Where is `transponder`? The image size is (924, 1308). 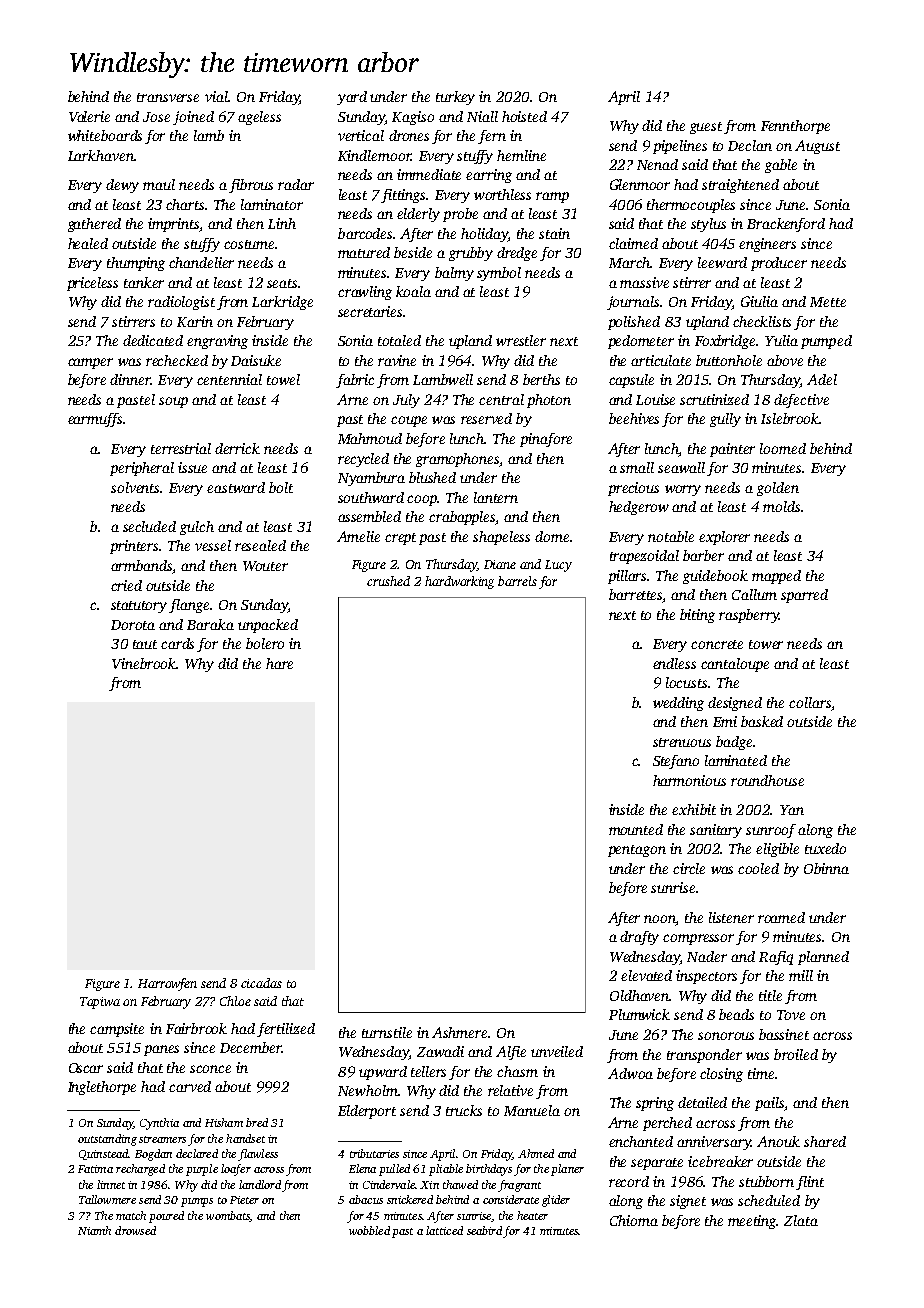
transponder is located at coordinates (704, 1056).
